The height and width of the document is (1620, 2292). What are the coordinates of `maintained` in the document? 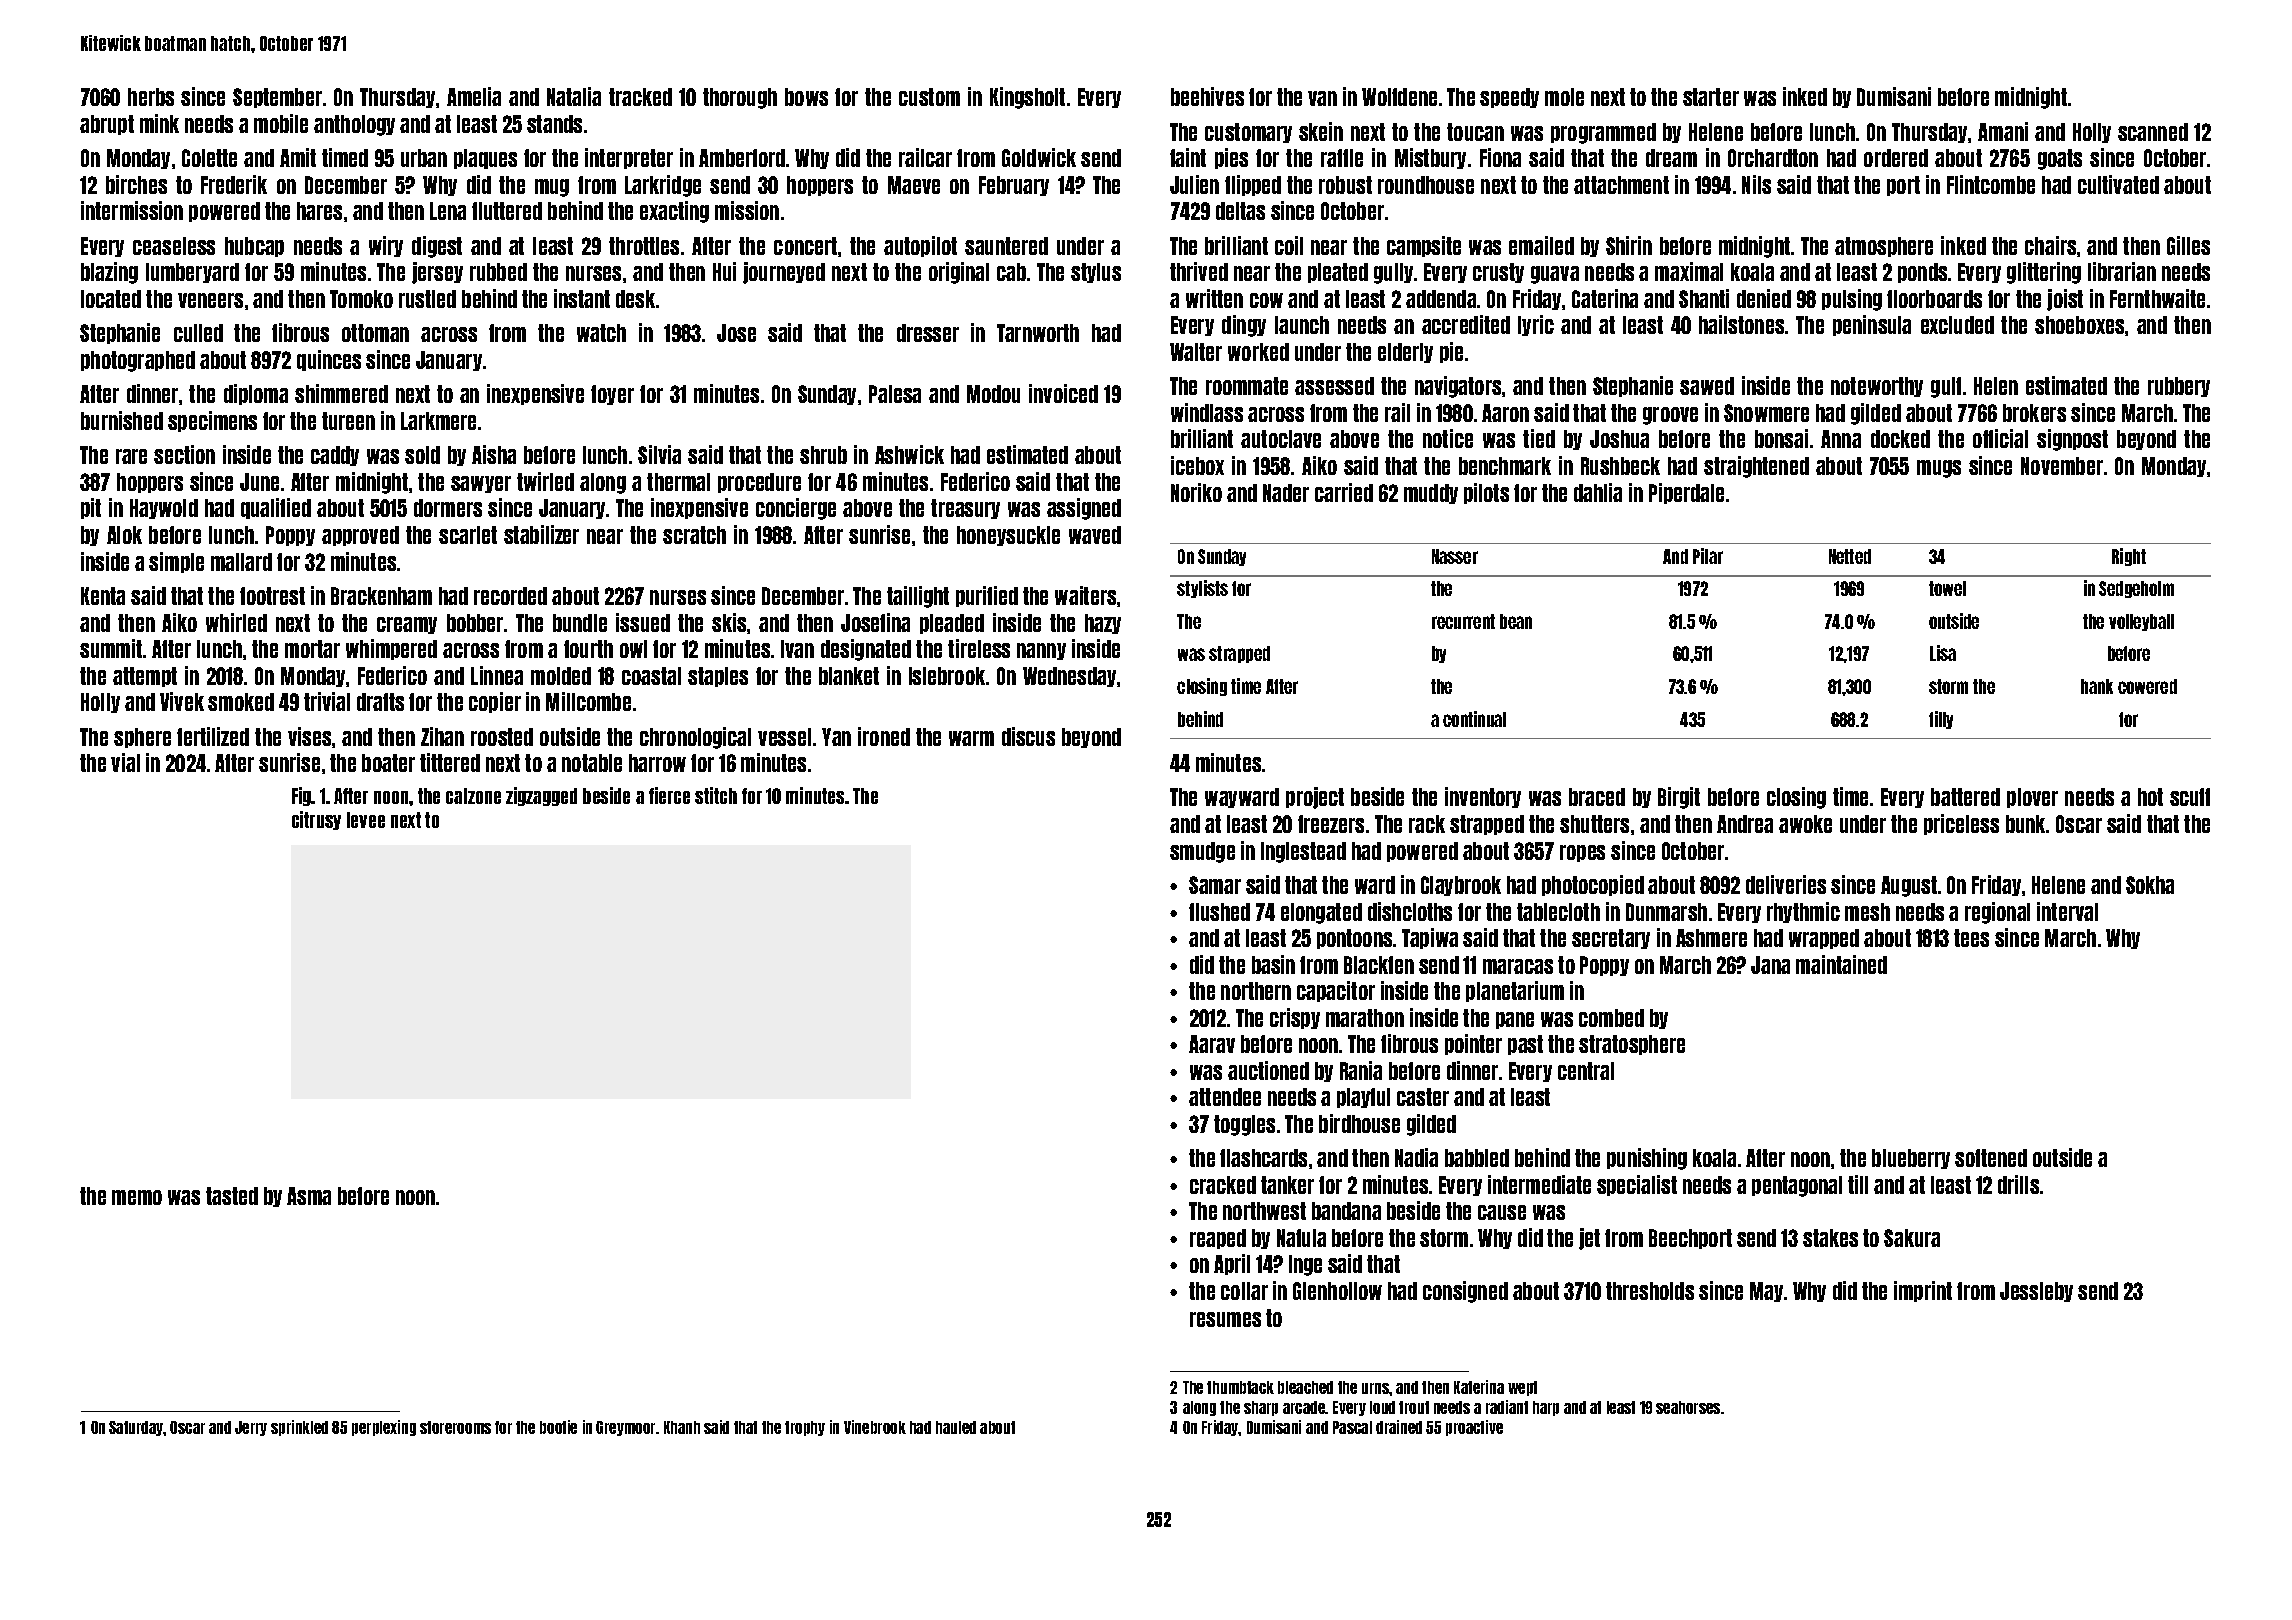 It's located at (1841, 964).
